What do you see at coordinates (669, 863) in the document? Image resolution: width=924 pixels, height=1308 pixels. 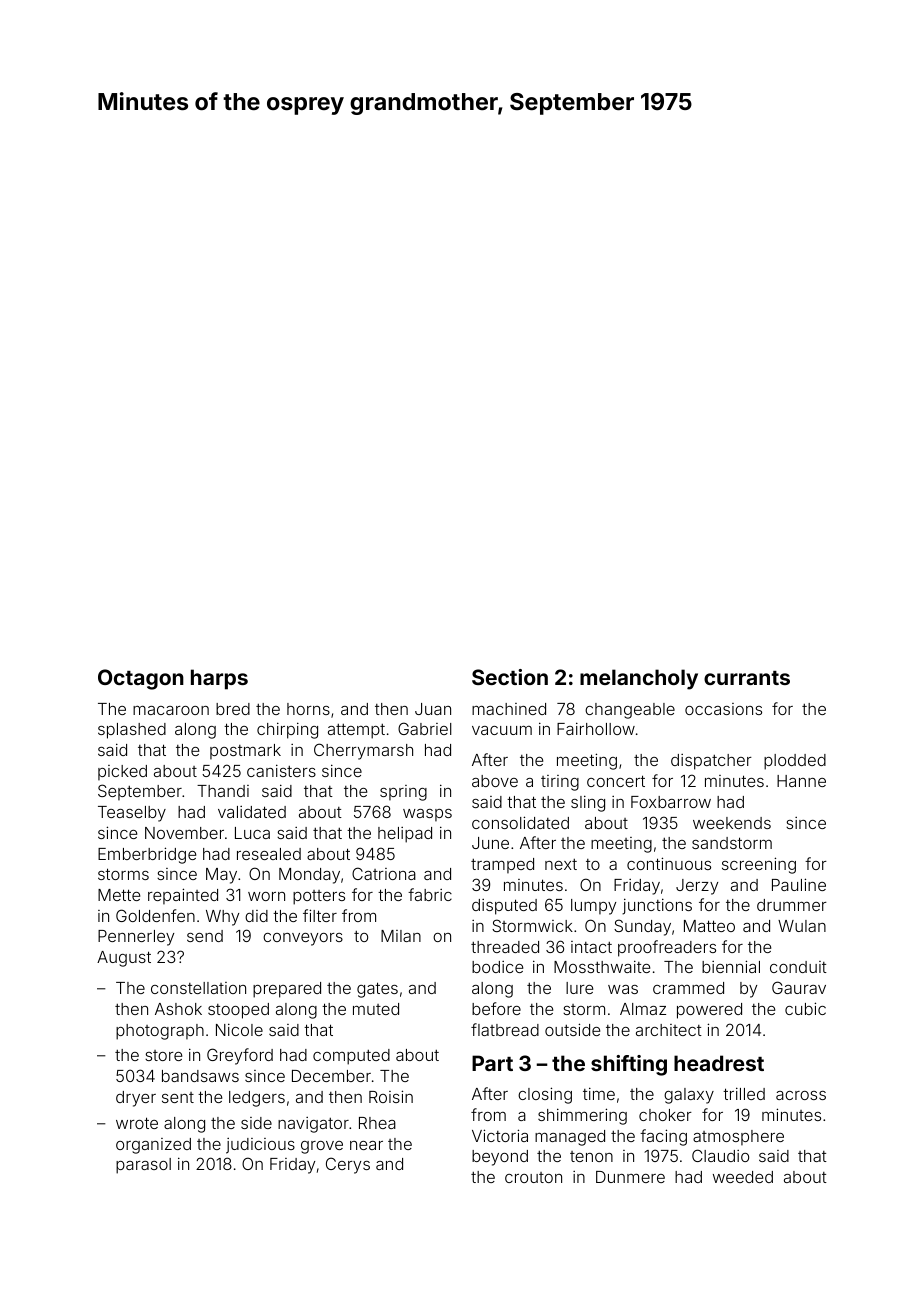 I see `continuous` at bounding box center [669, 863].
